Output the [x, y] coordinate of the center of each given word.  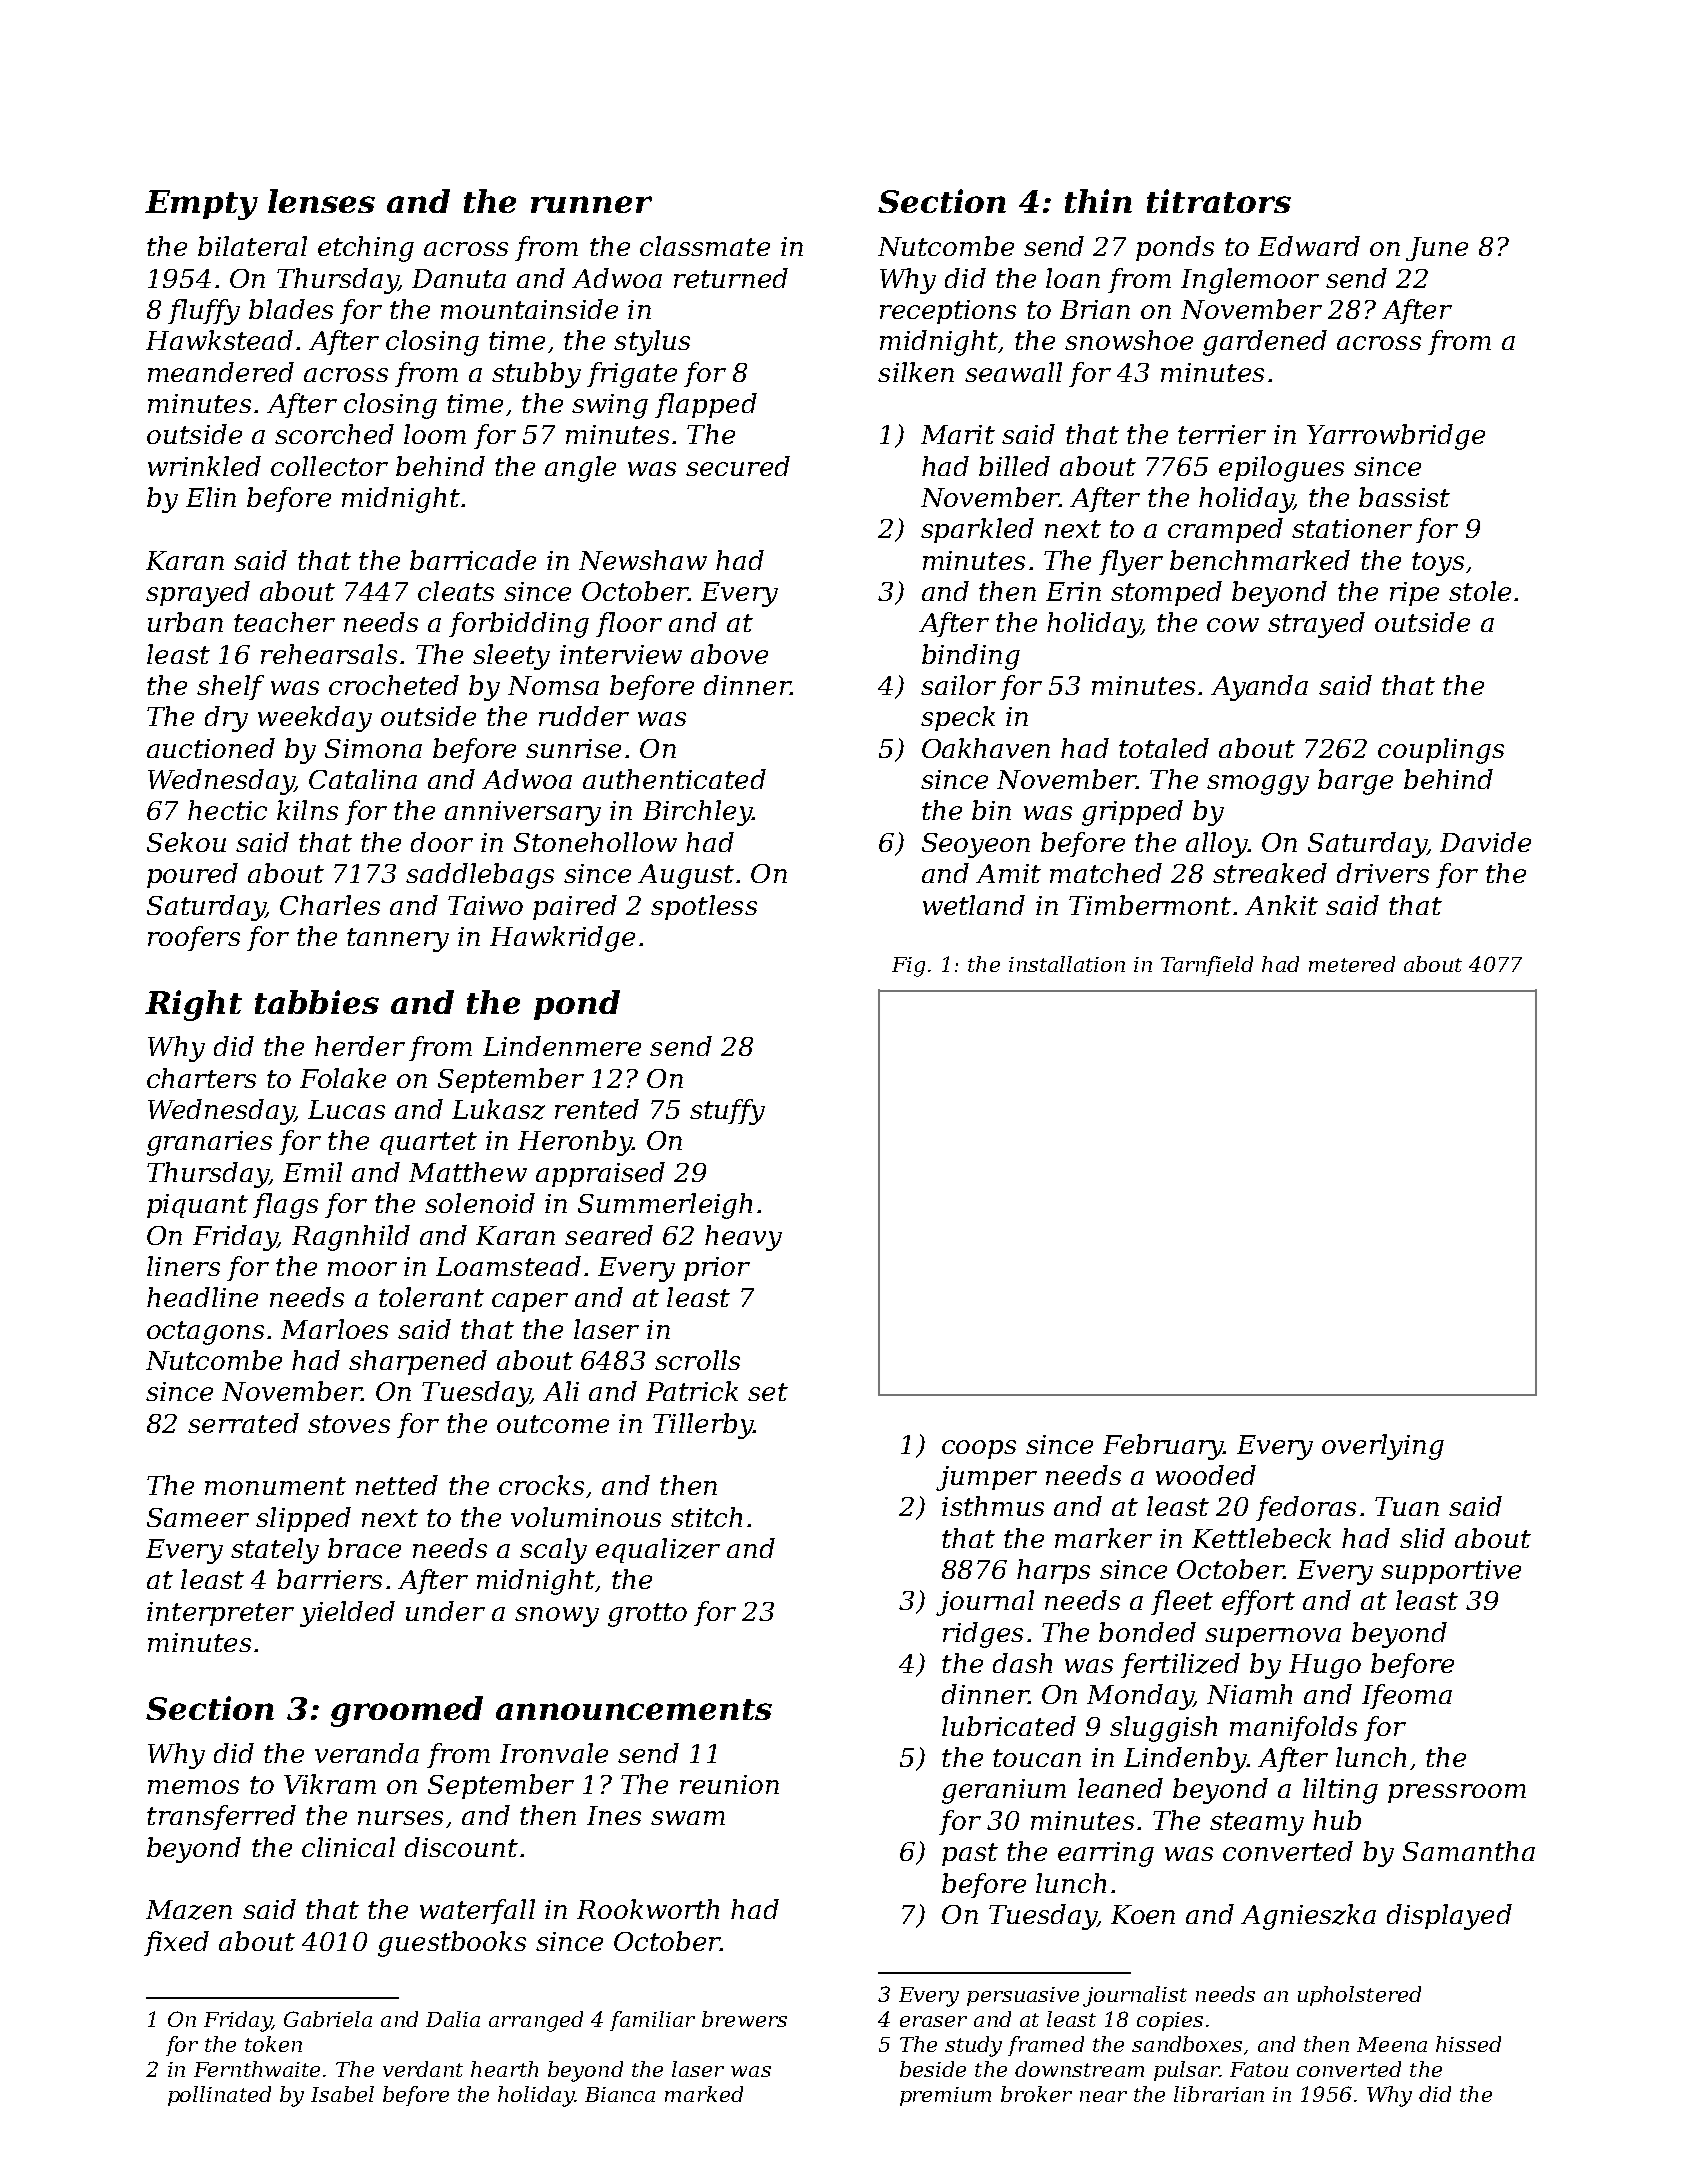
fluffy [204, 312]
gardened [1265, 343]
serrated [243, 1423]
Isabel [342, 2094]
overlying [1383, 1447]
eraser [933, 2021]
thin [1098, 201]
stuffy [727, 1112]
